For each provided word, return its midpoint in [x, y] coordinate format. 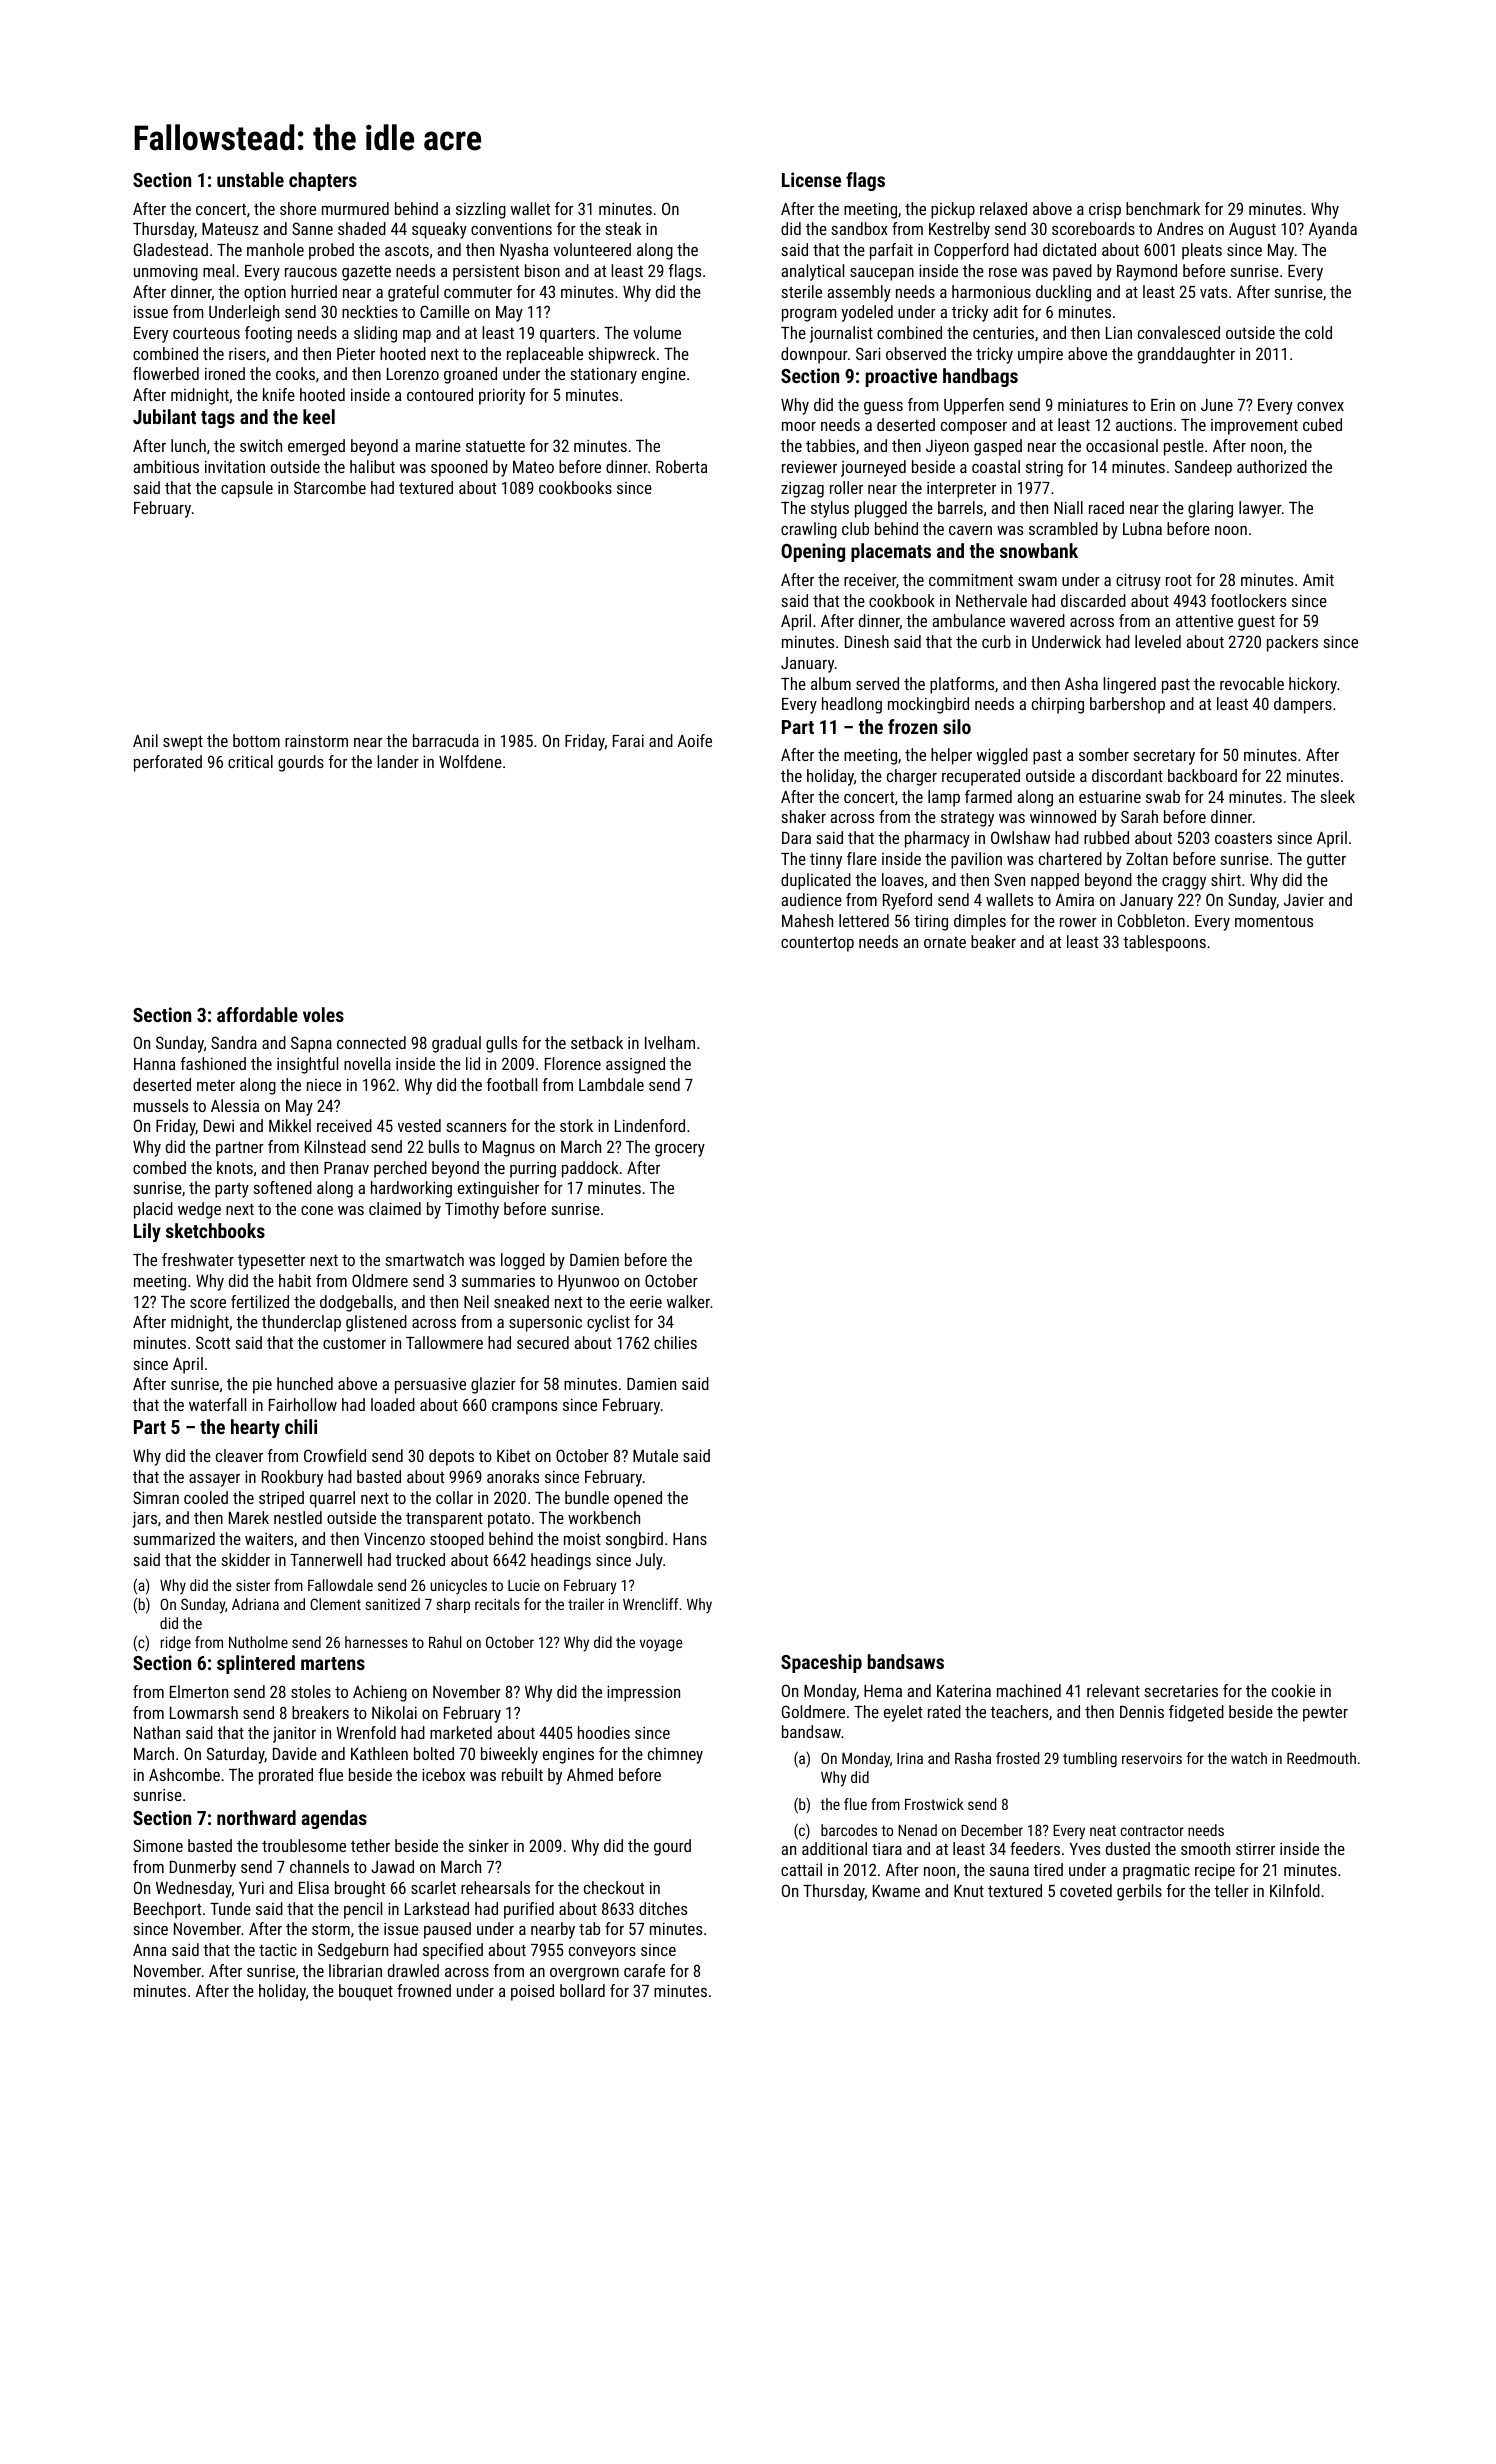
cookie [1293, 1690]
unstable [250, 179]
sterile [801, 291]
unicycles [458, 1587]
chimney [675, 1755]
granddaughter [1186, 355]
